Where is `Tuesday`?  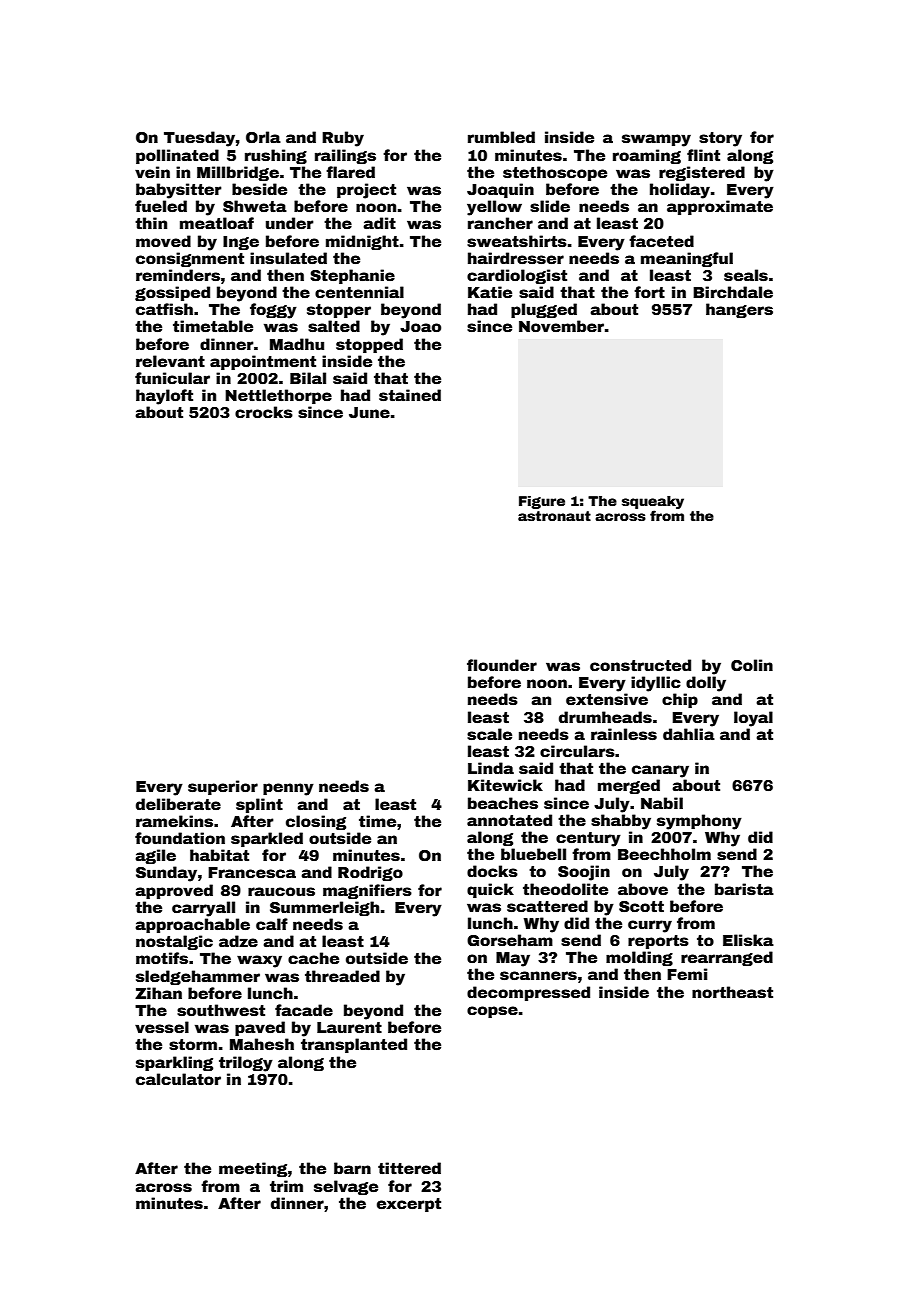 Tuesday is located at coordinates (199, 139).
